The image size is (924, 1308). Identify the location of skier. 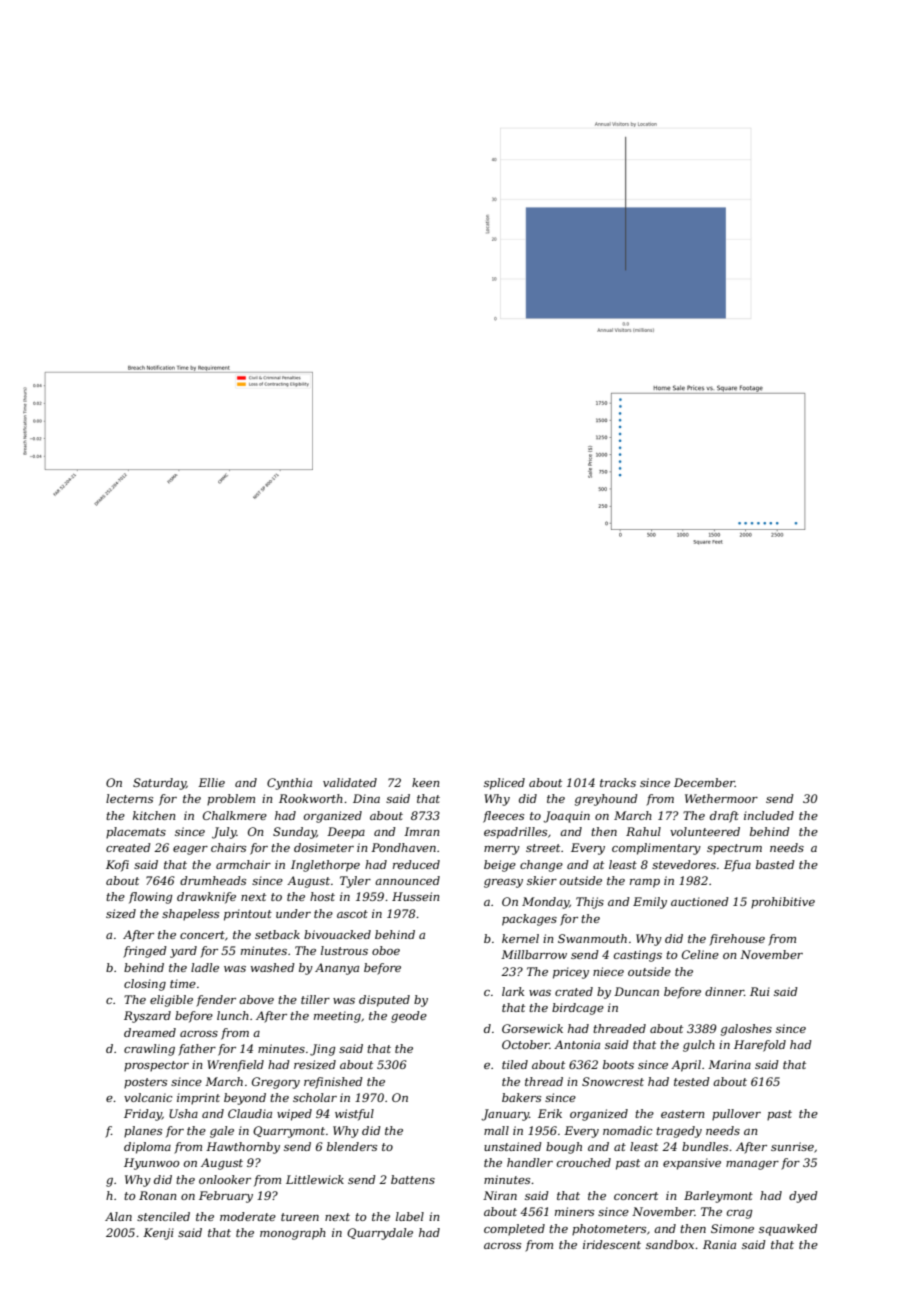
(542, 880).
